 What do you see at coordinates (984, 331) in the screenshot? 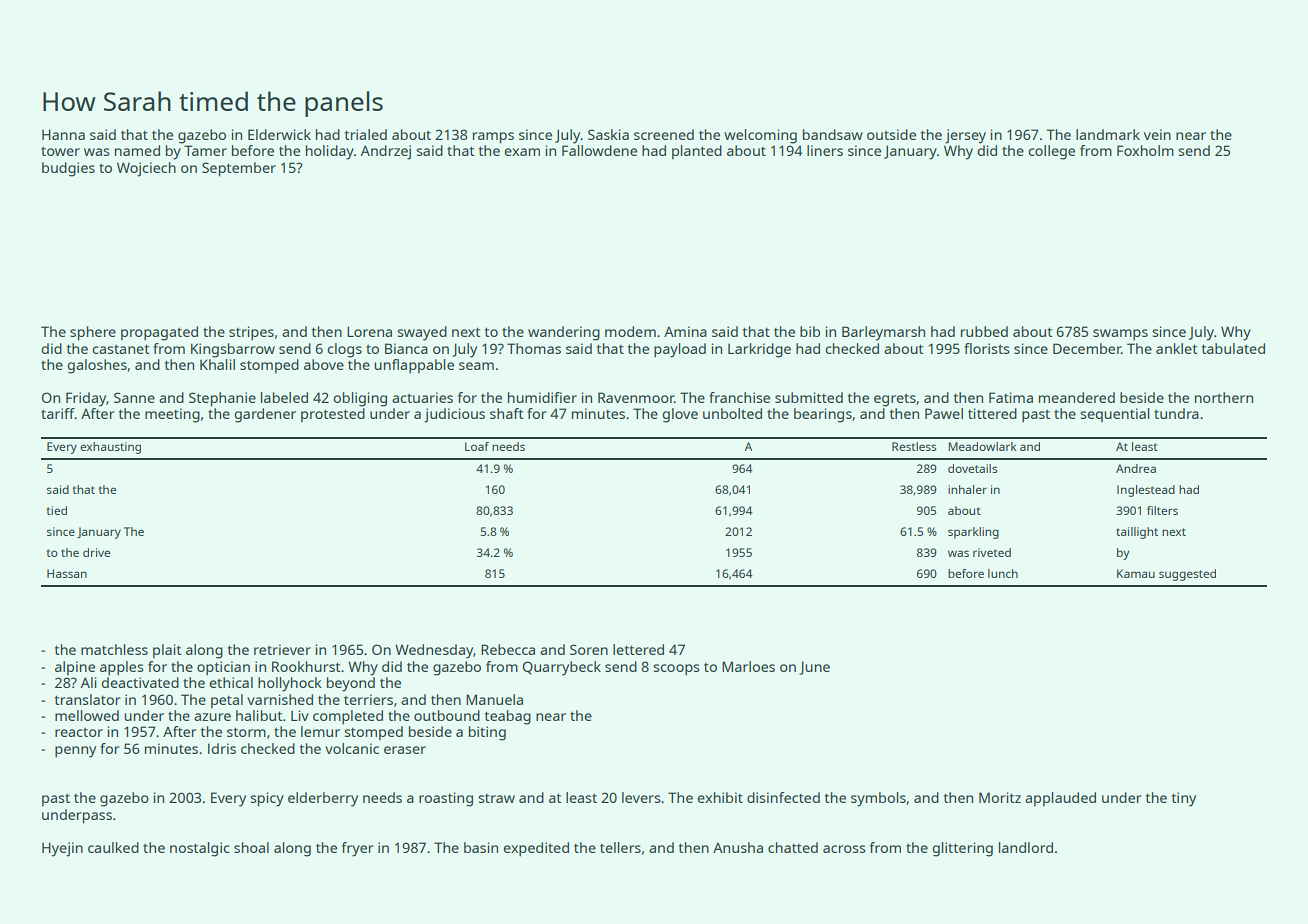
I see `rubbed` at bounding box center [984, 331].
